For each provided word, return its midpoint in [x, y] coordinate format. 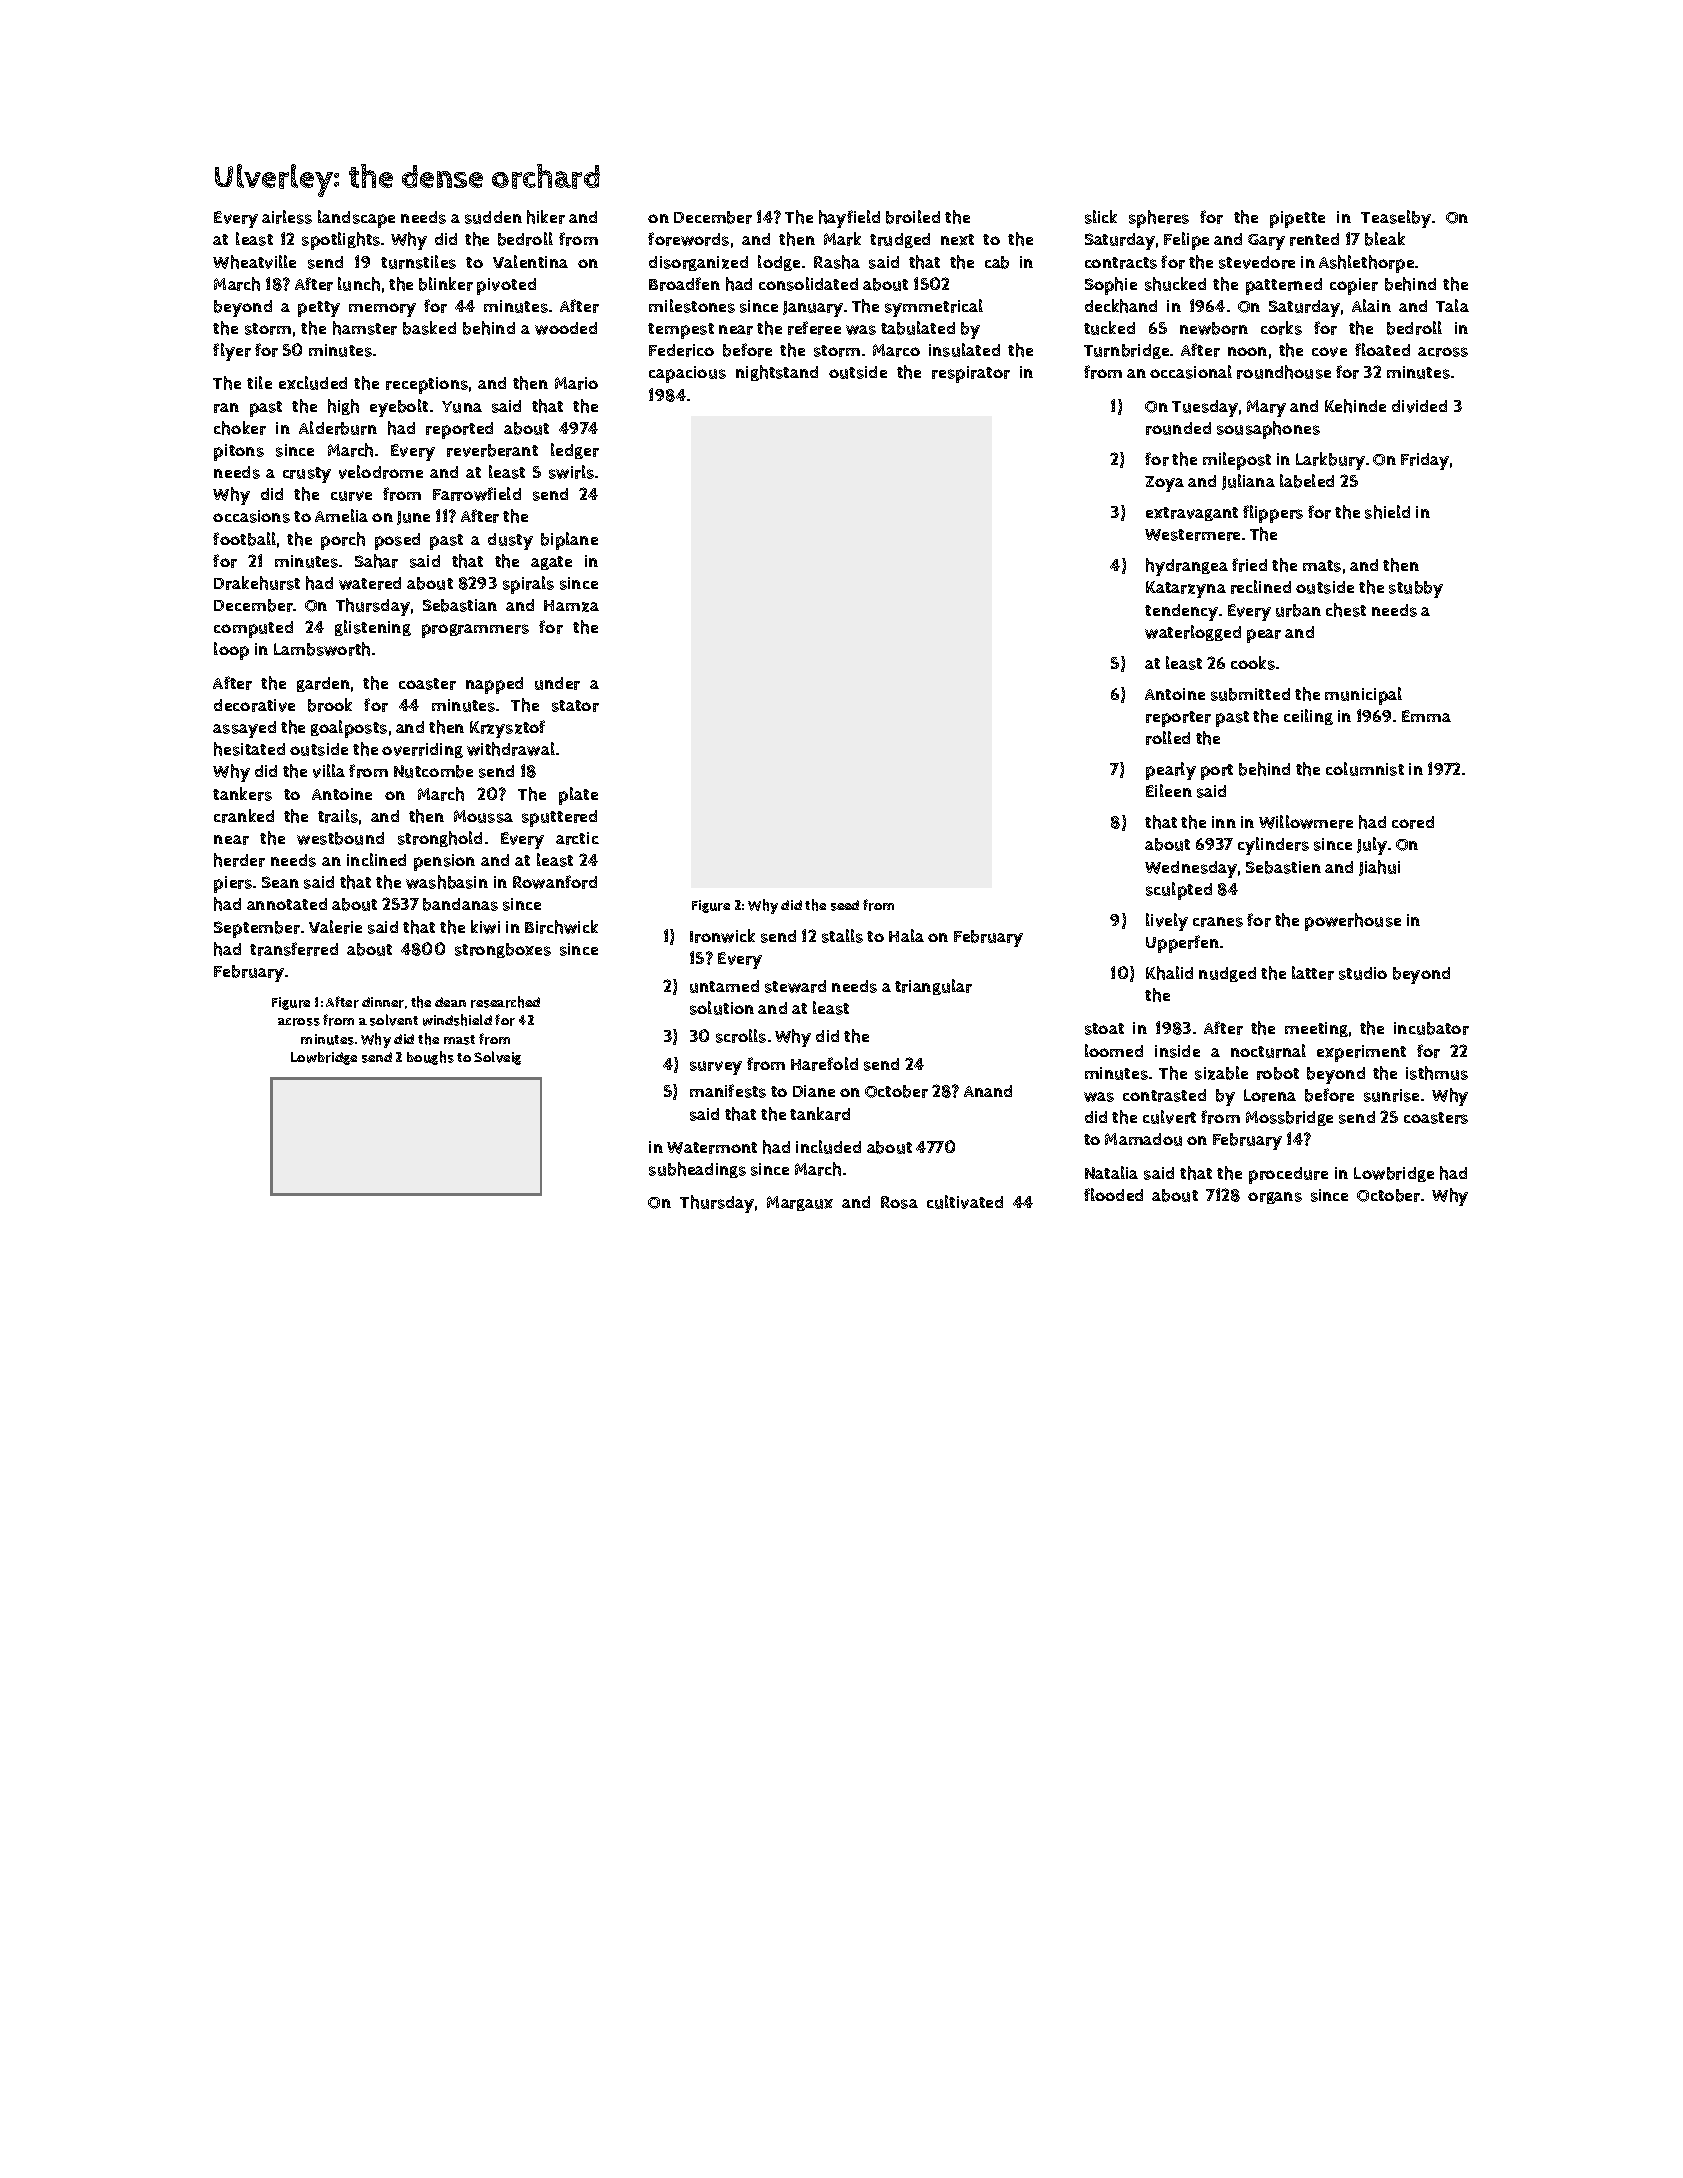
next [957, 240]
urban [1298, 610]
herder [239, 860]
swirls [571, 472]
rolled [1168, 738]
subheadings [697, 1170]
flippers [1273, 514]
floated [1382, 349]
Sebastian [460, 605]
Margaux [800, 1203]
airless [287, 217]
